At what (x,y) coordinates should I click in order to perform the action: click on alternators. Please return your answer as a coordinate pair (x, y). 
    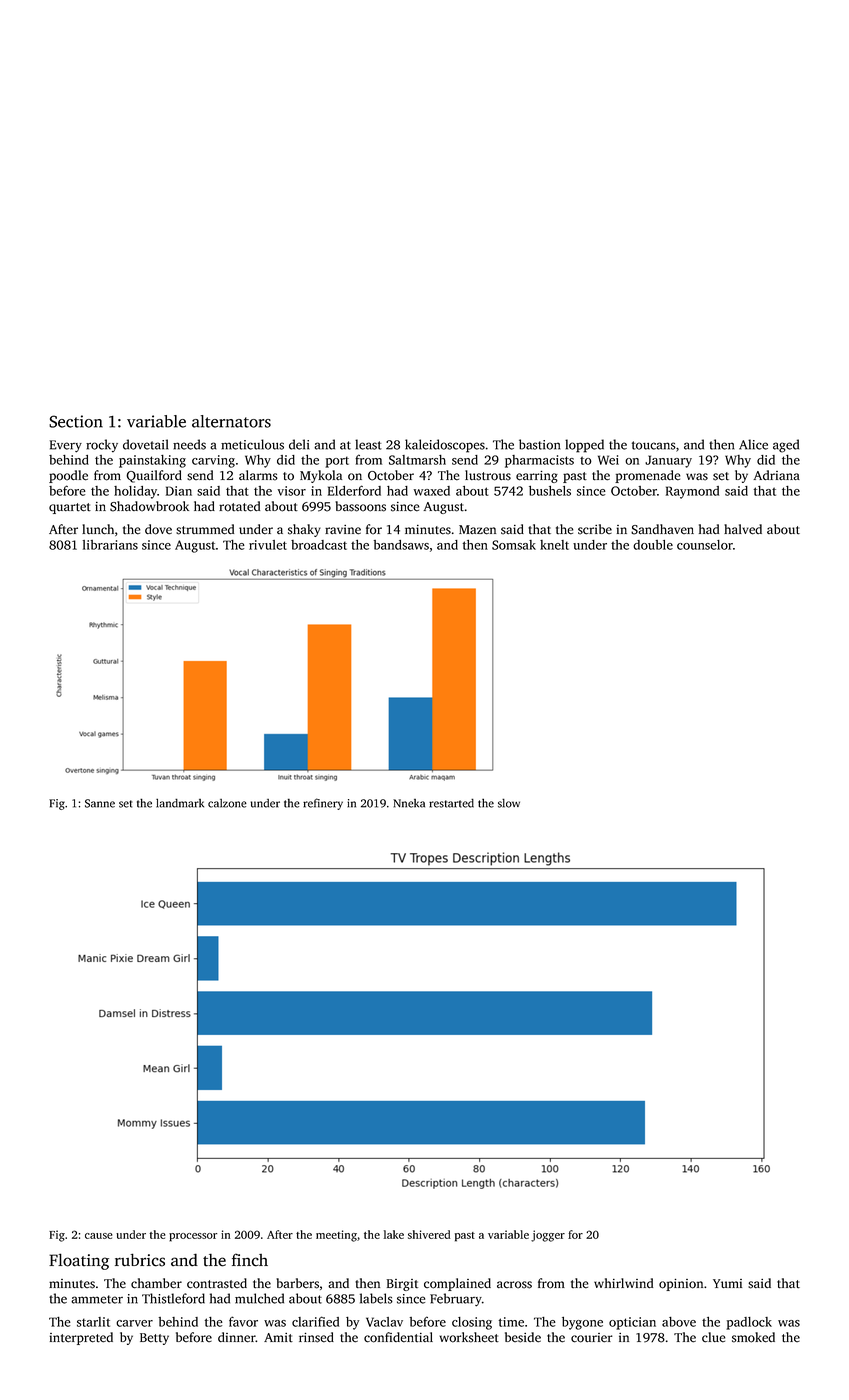
    Looking at the image, I should click on (231, 421).
